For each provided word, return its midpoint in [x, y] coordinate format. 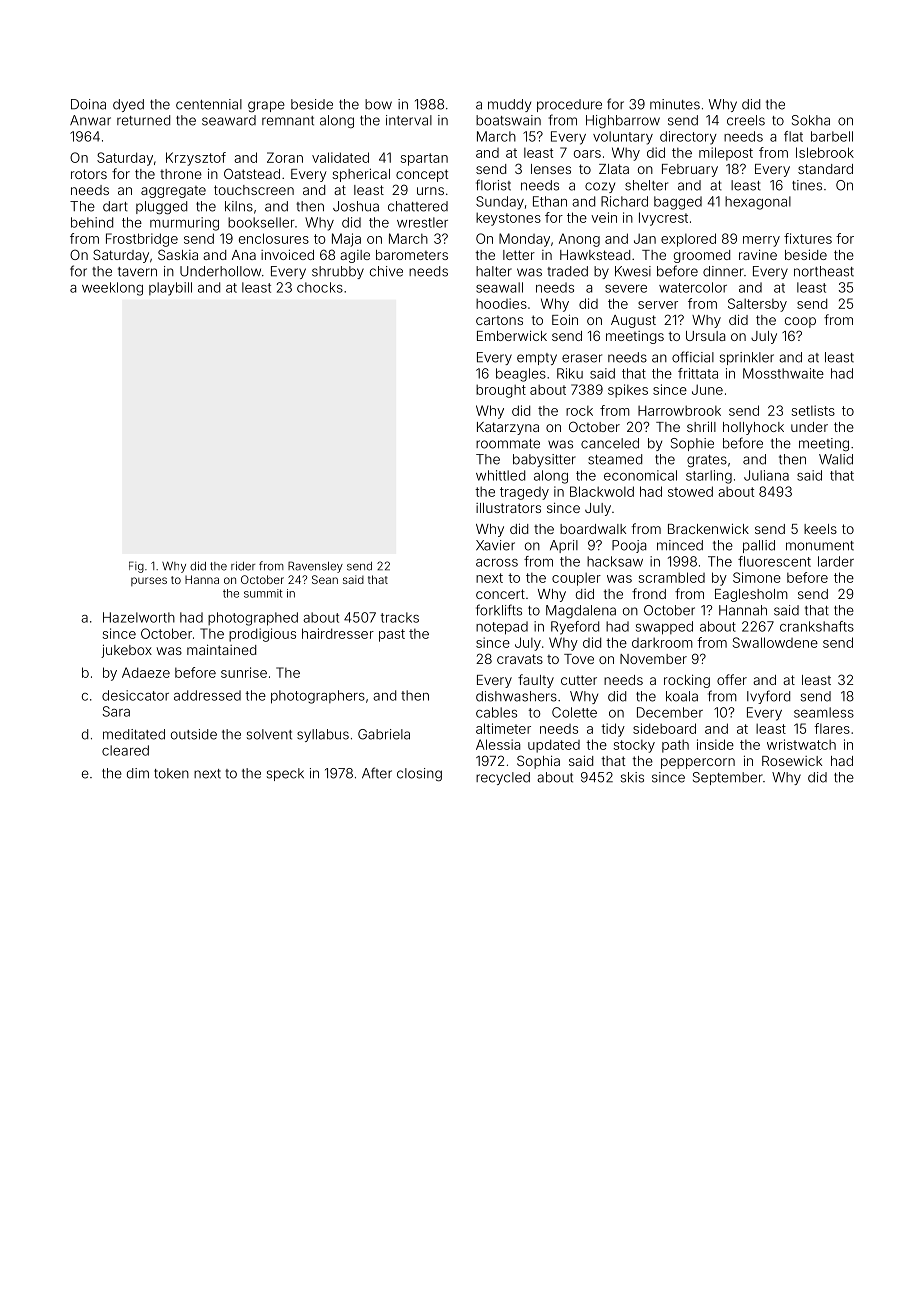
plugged [161, 208]
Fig [136, 567]
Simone [757, 577]
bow [378, 104]
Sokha [811, 120]
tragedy [524, 493]
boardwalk [593, 529]
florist [493, 185]
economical [640, 475]
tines [807, 185]
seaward [229, 120]
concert [500, 594]
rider [243, 566]
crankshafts [817, 626]
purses [149, 581]
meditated [134, 734]
